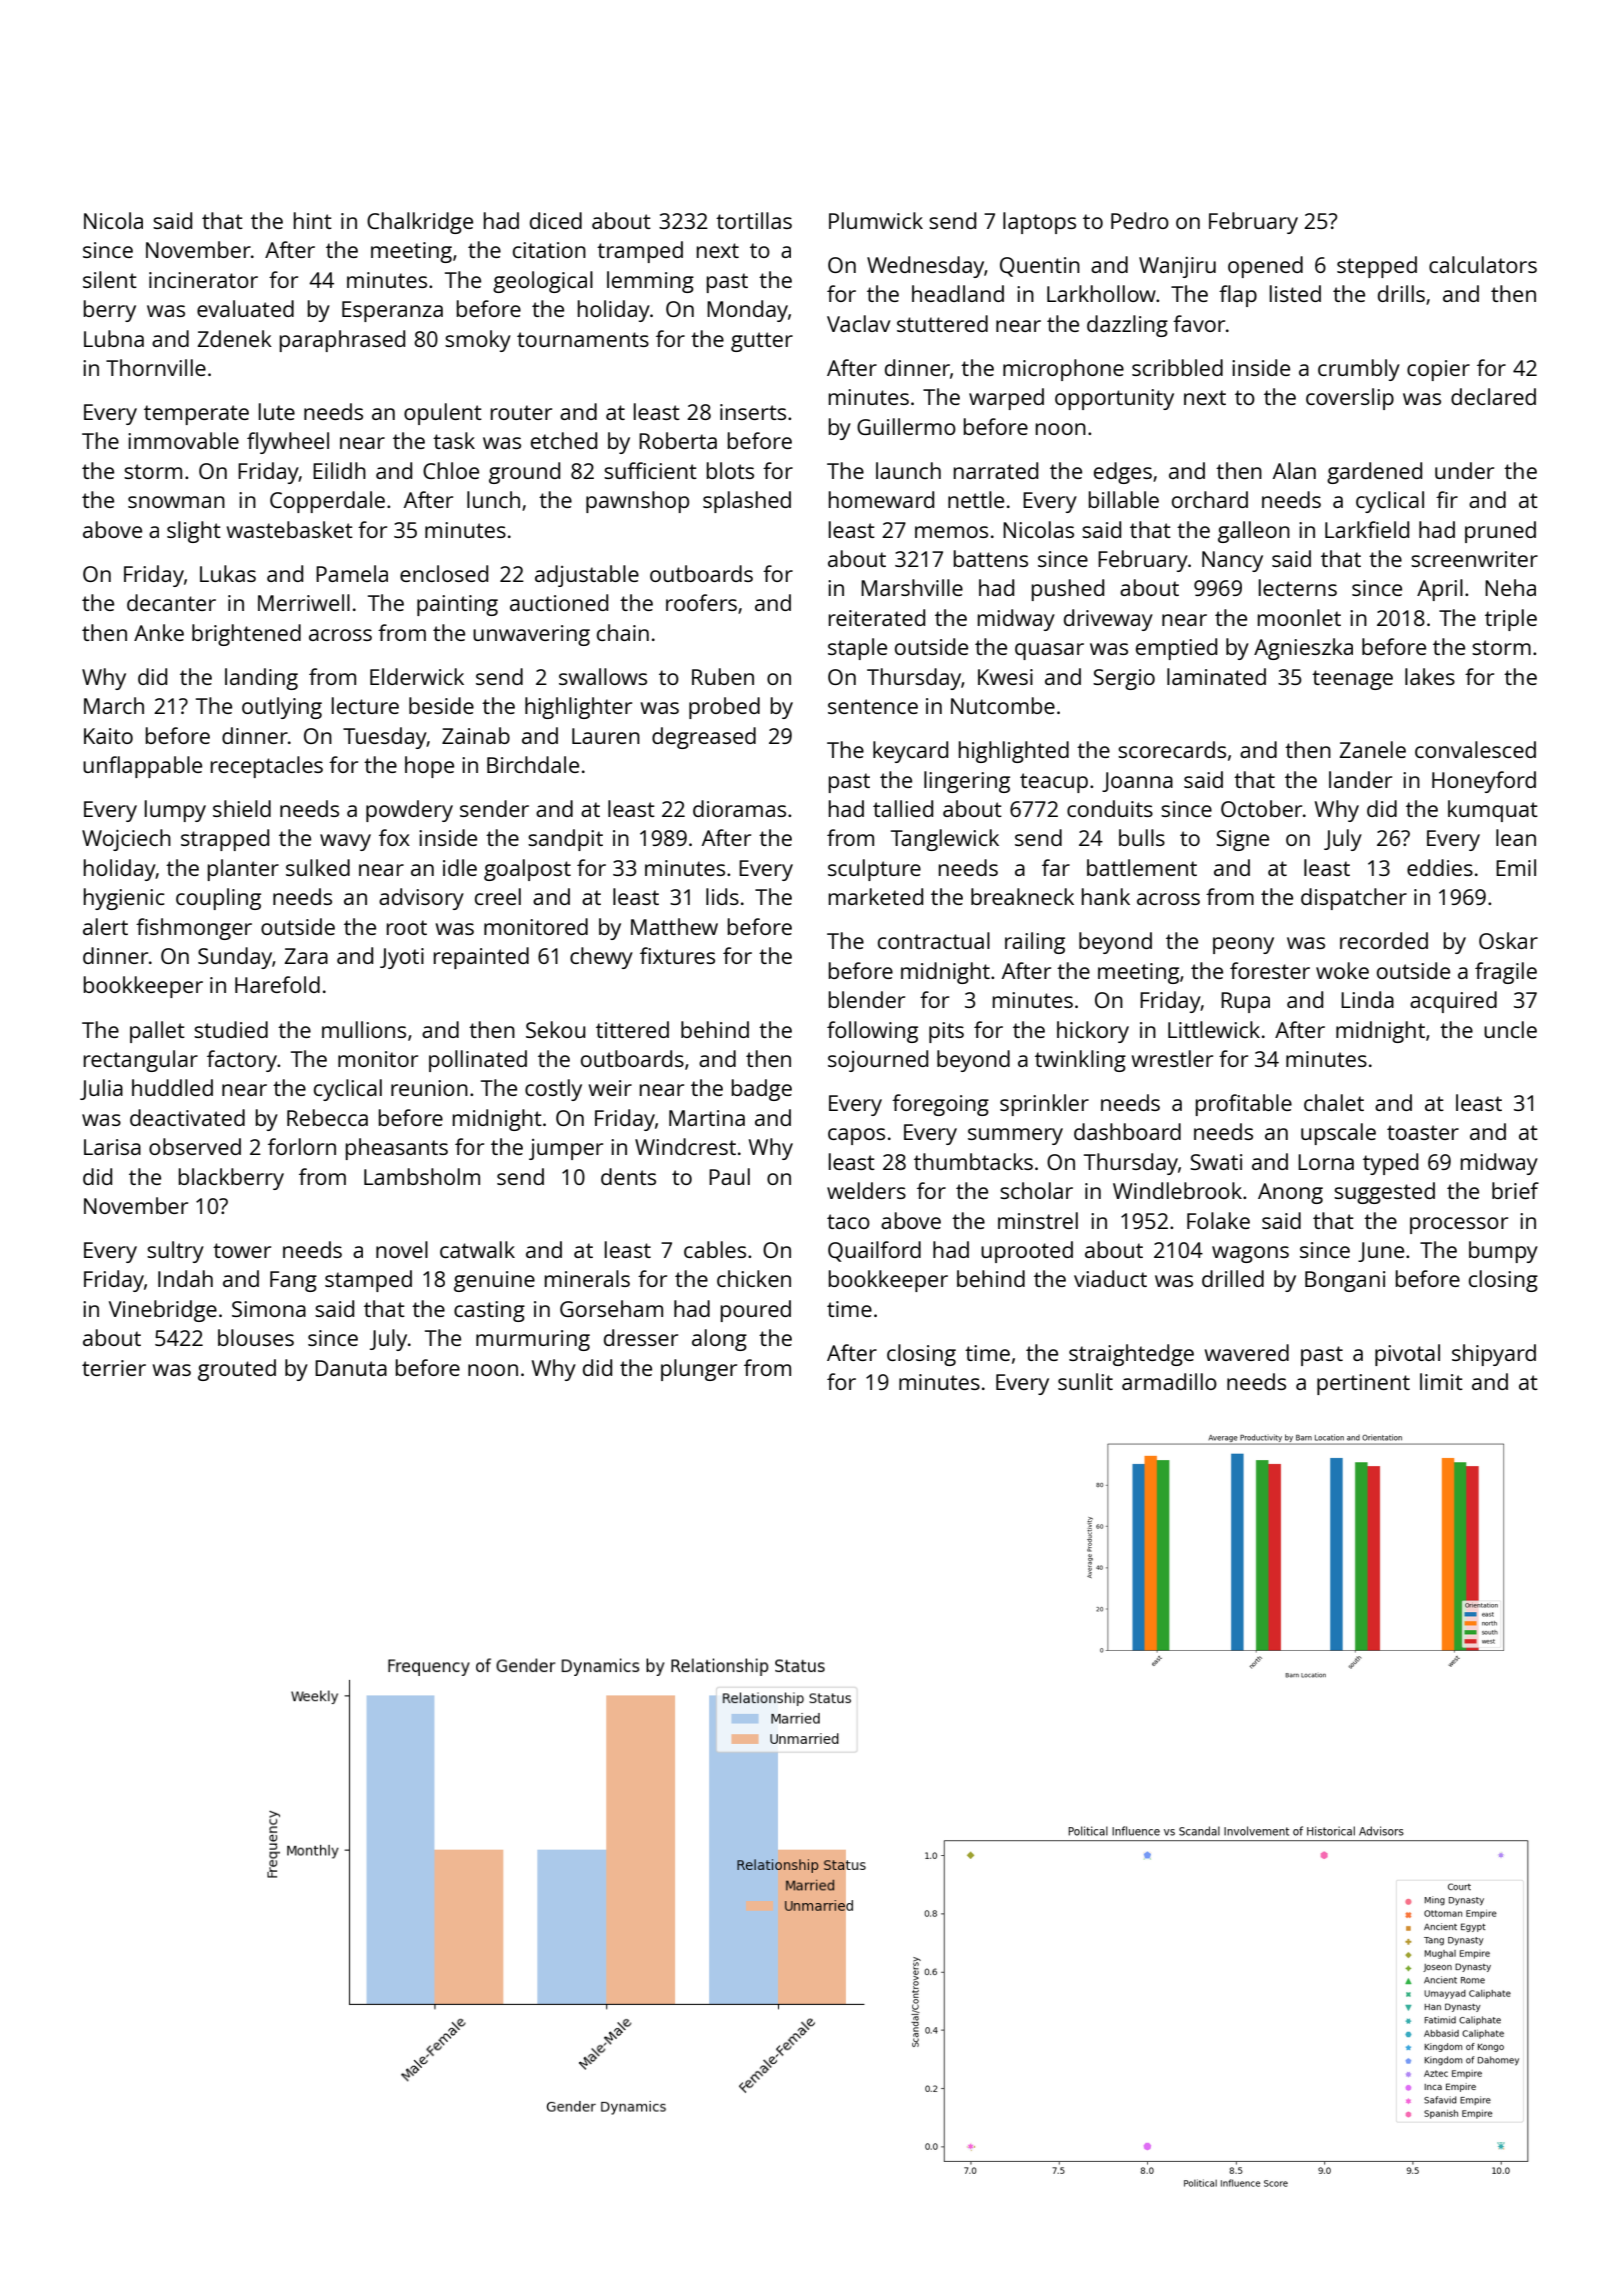 The image size is (1620, 2292). What do you see at coordinates (1216, 676) in the screenshot?
I see `laminated` at bounding box center [1216, 676].
